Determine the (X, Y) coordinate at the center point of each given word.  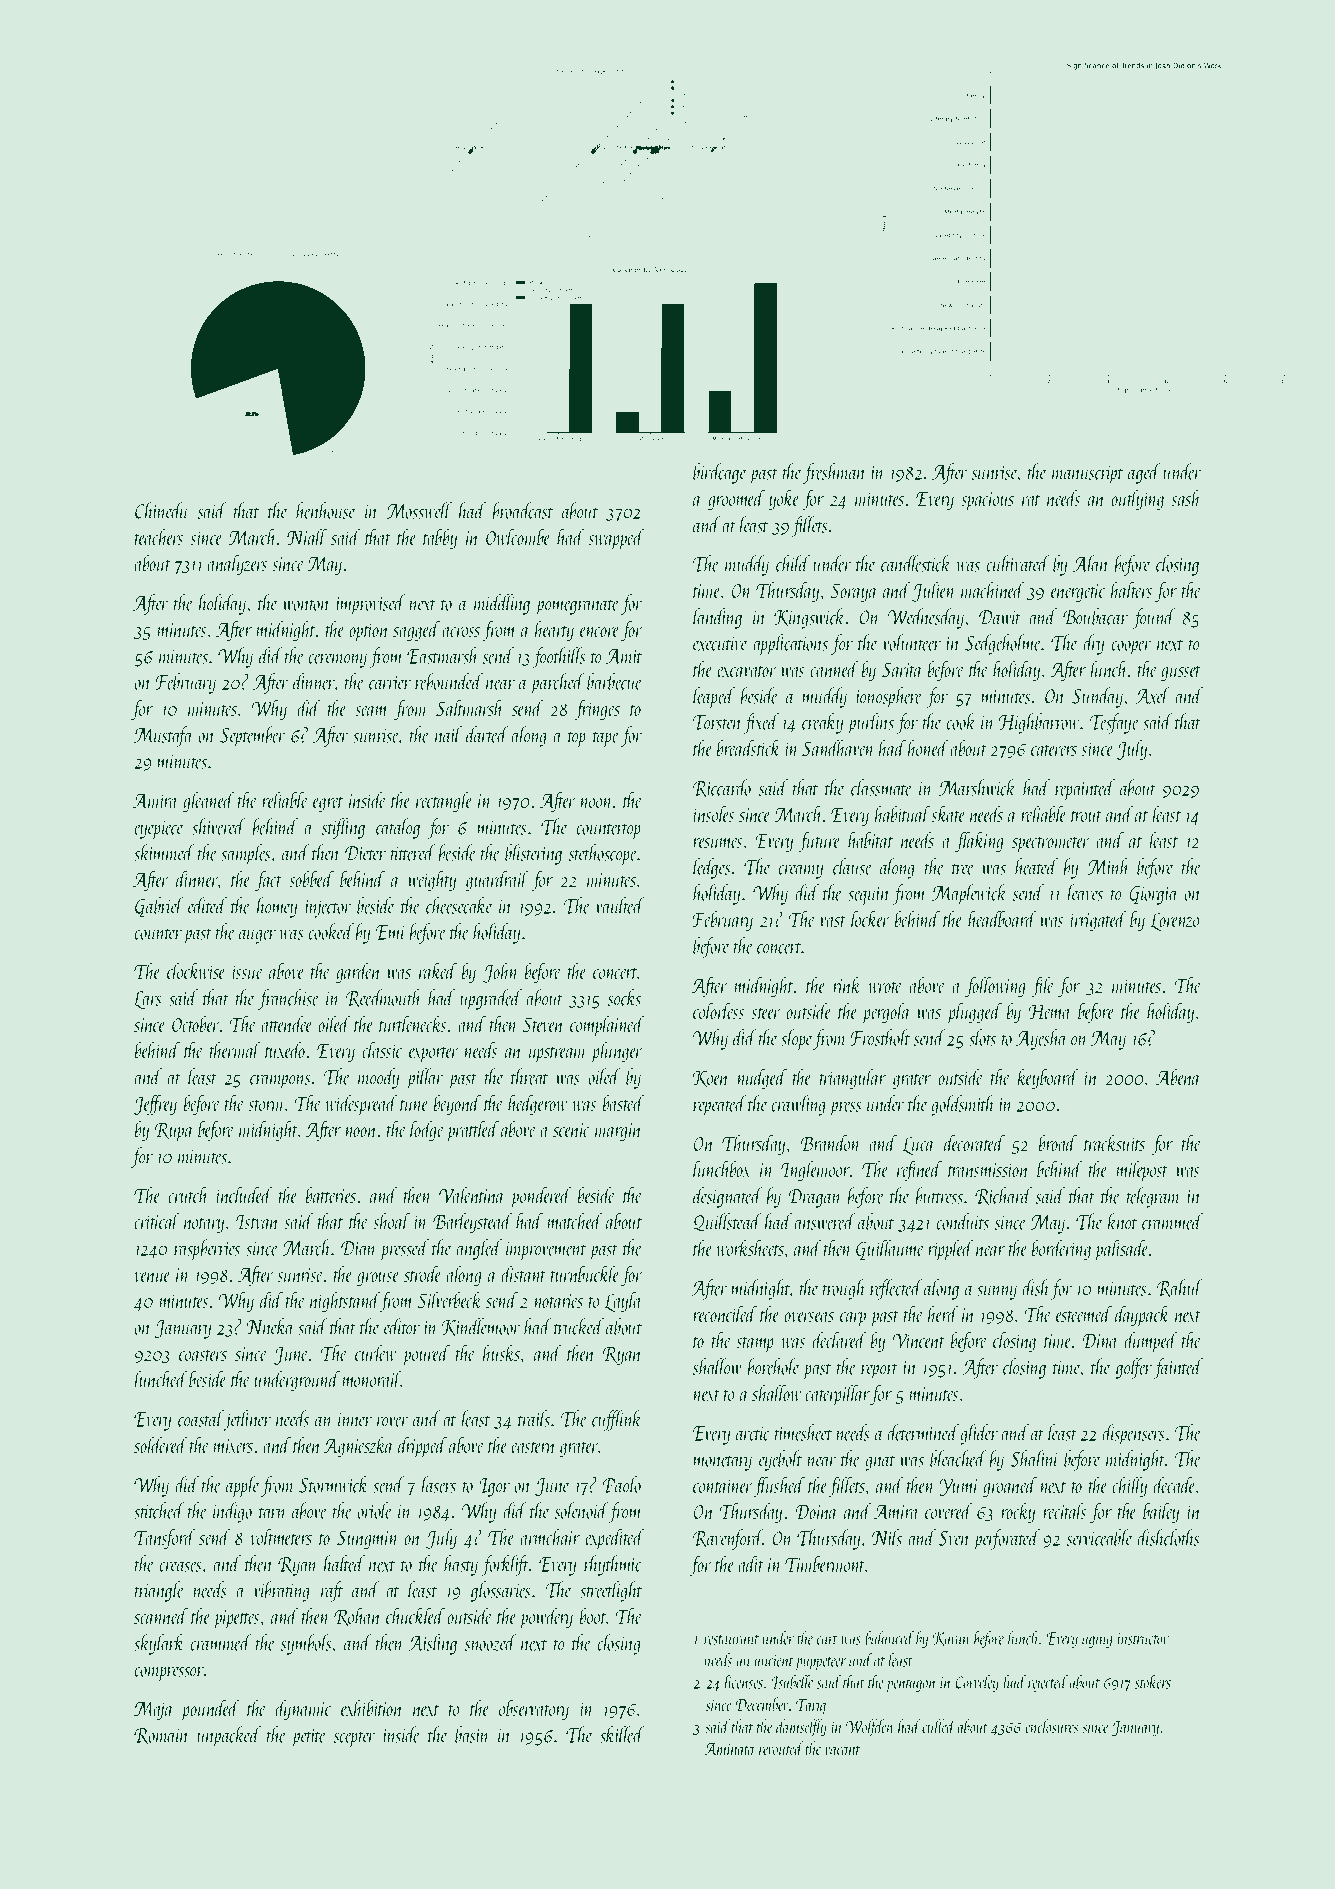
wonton (306, 605)
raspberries (207, 1249)
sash (1186, 498)
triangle (159, 1591)
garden (358, 973)
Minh (1109, 866)
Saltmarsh (469, 708)
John (501, 973)
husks (501, 1353)
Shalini (1034, 1458)
